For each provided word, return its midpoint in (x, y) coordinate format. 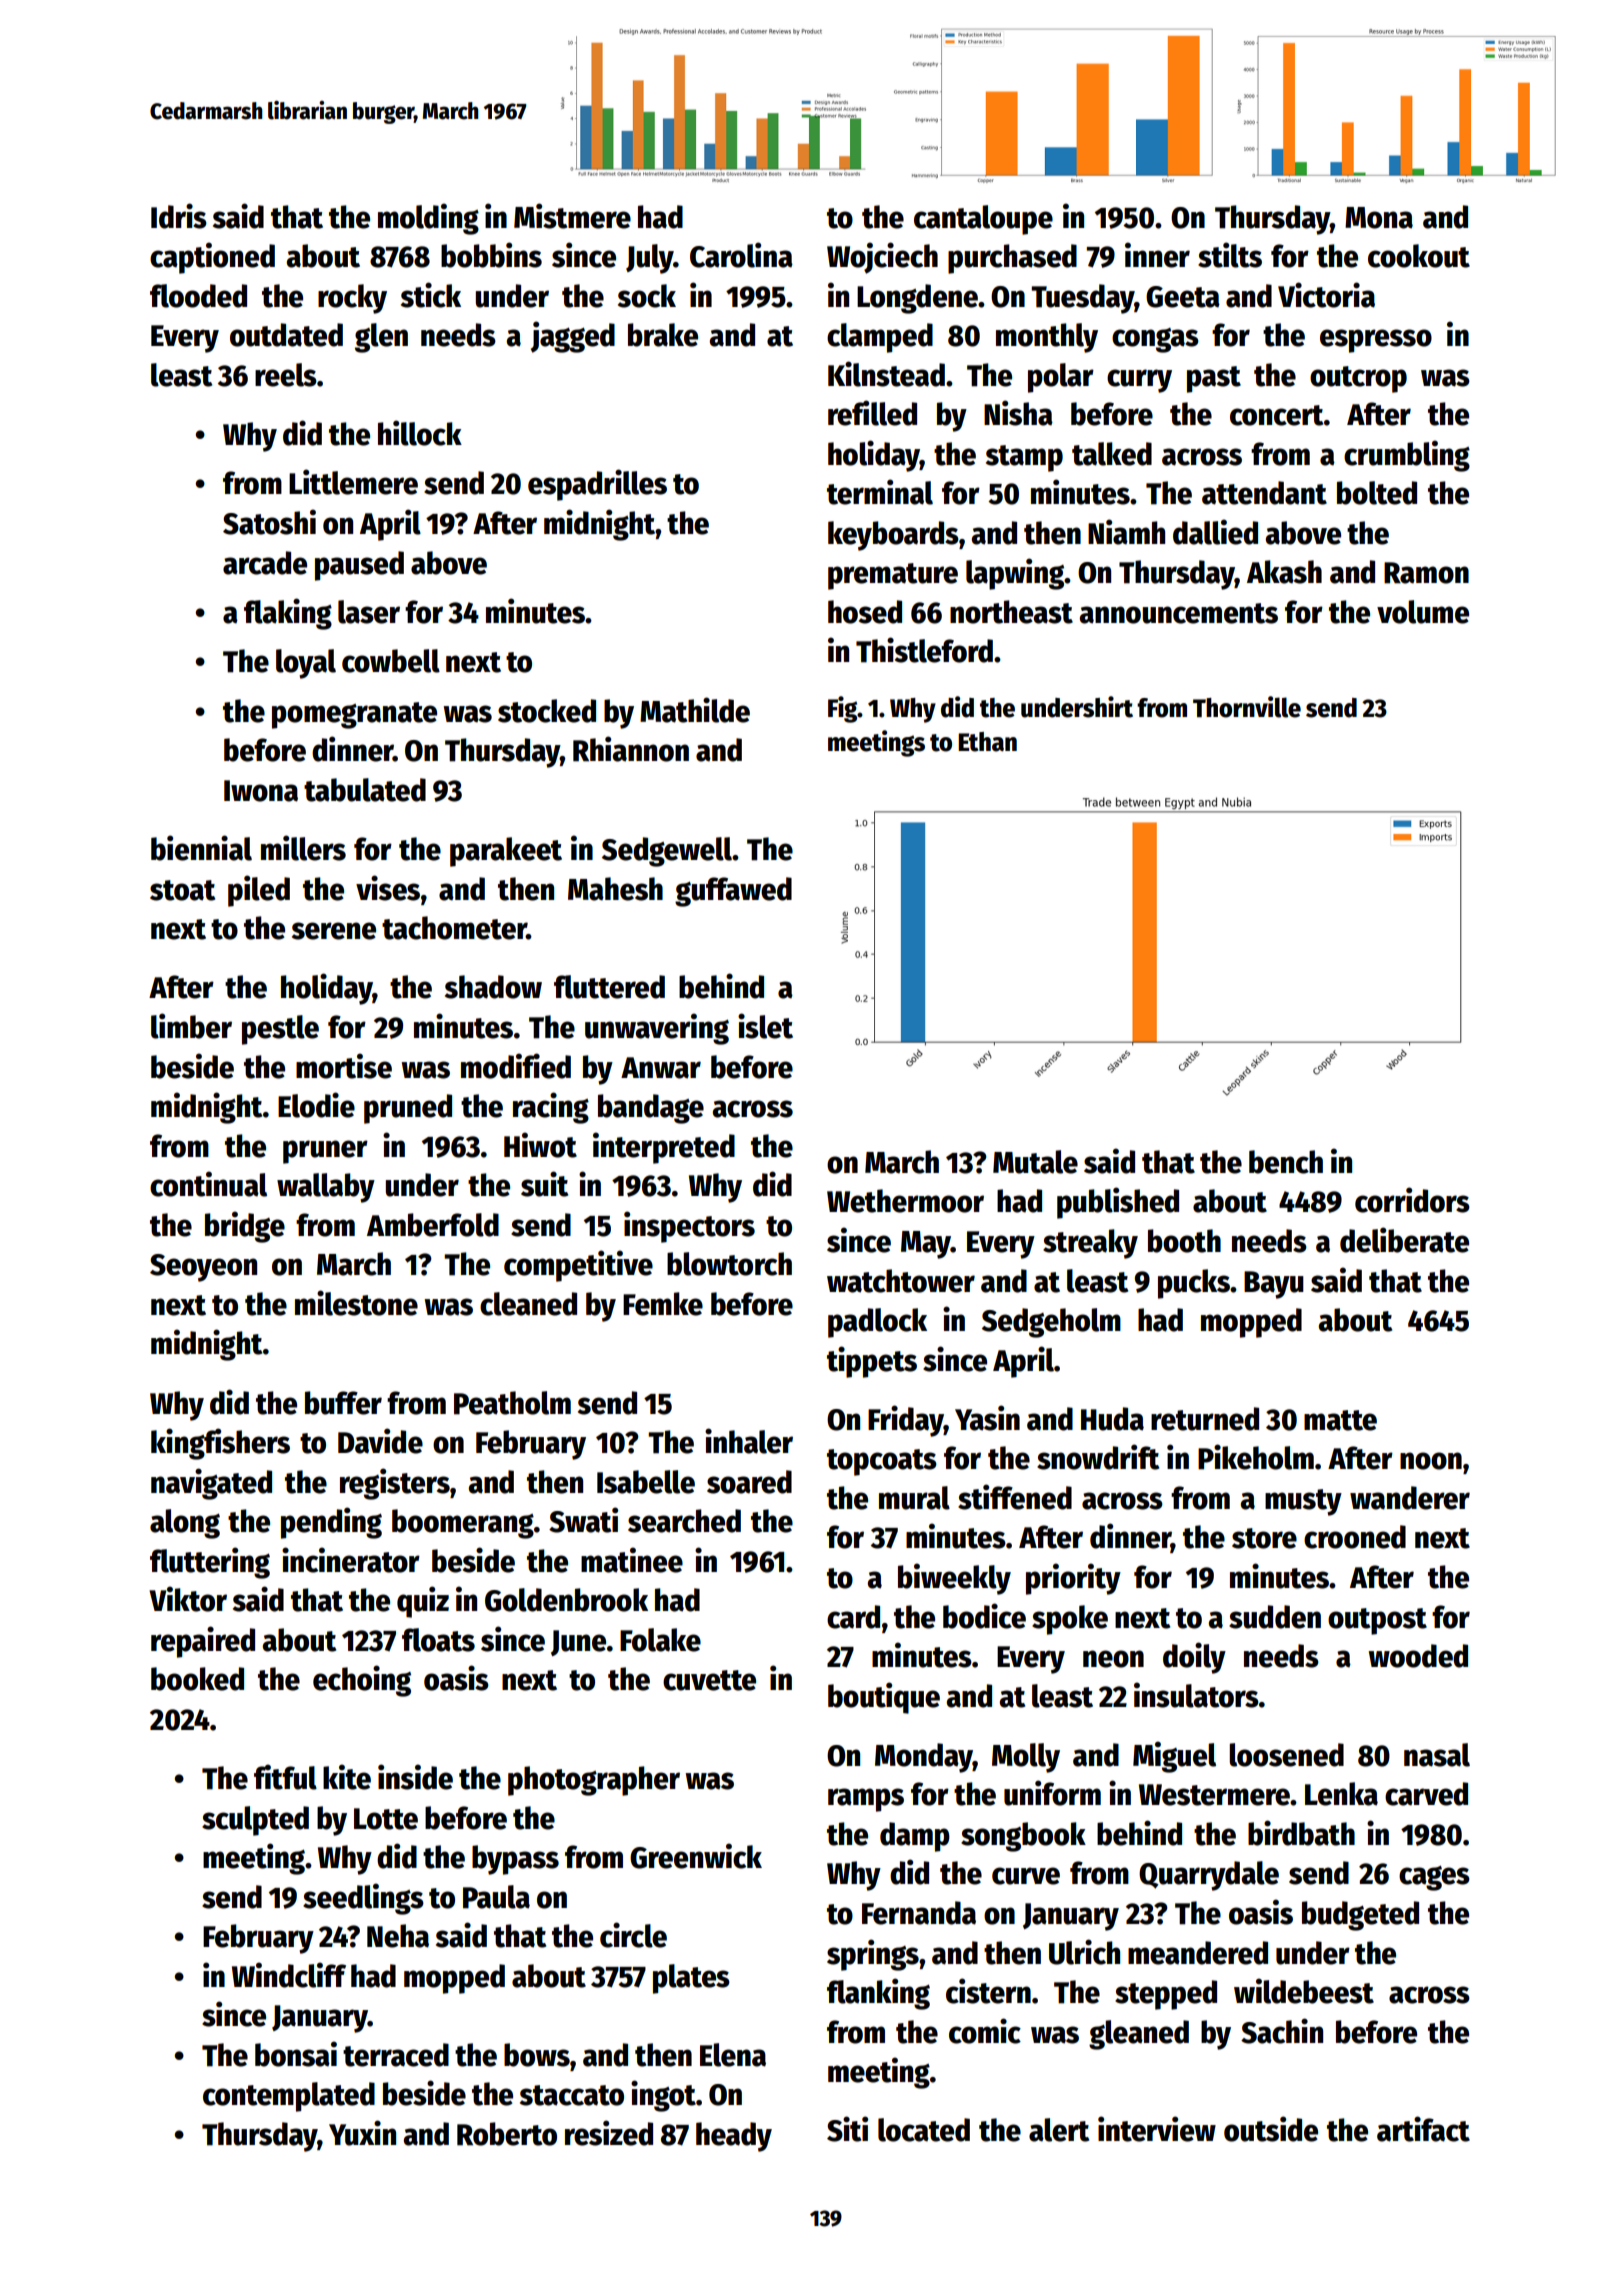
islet (765, 1026)
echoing (362, 1681)
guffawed (733, 892)
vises (388, 888)
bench (1286, 1162)
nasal (1437, 1755)
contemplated (289, 2097)
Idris (179, 216)
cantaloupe (983, 220)
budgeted (1360, 1916)
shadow (493, 987)
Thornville (1247, 707)
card (853, 1617)
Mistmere (572, 216)
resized (609, 2133)
